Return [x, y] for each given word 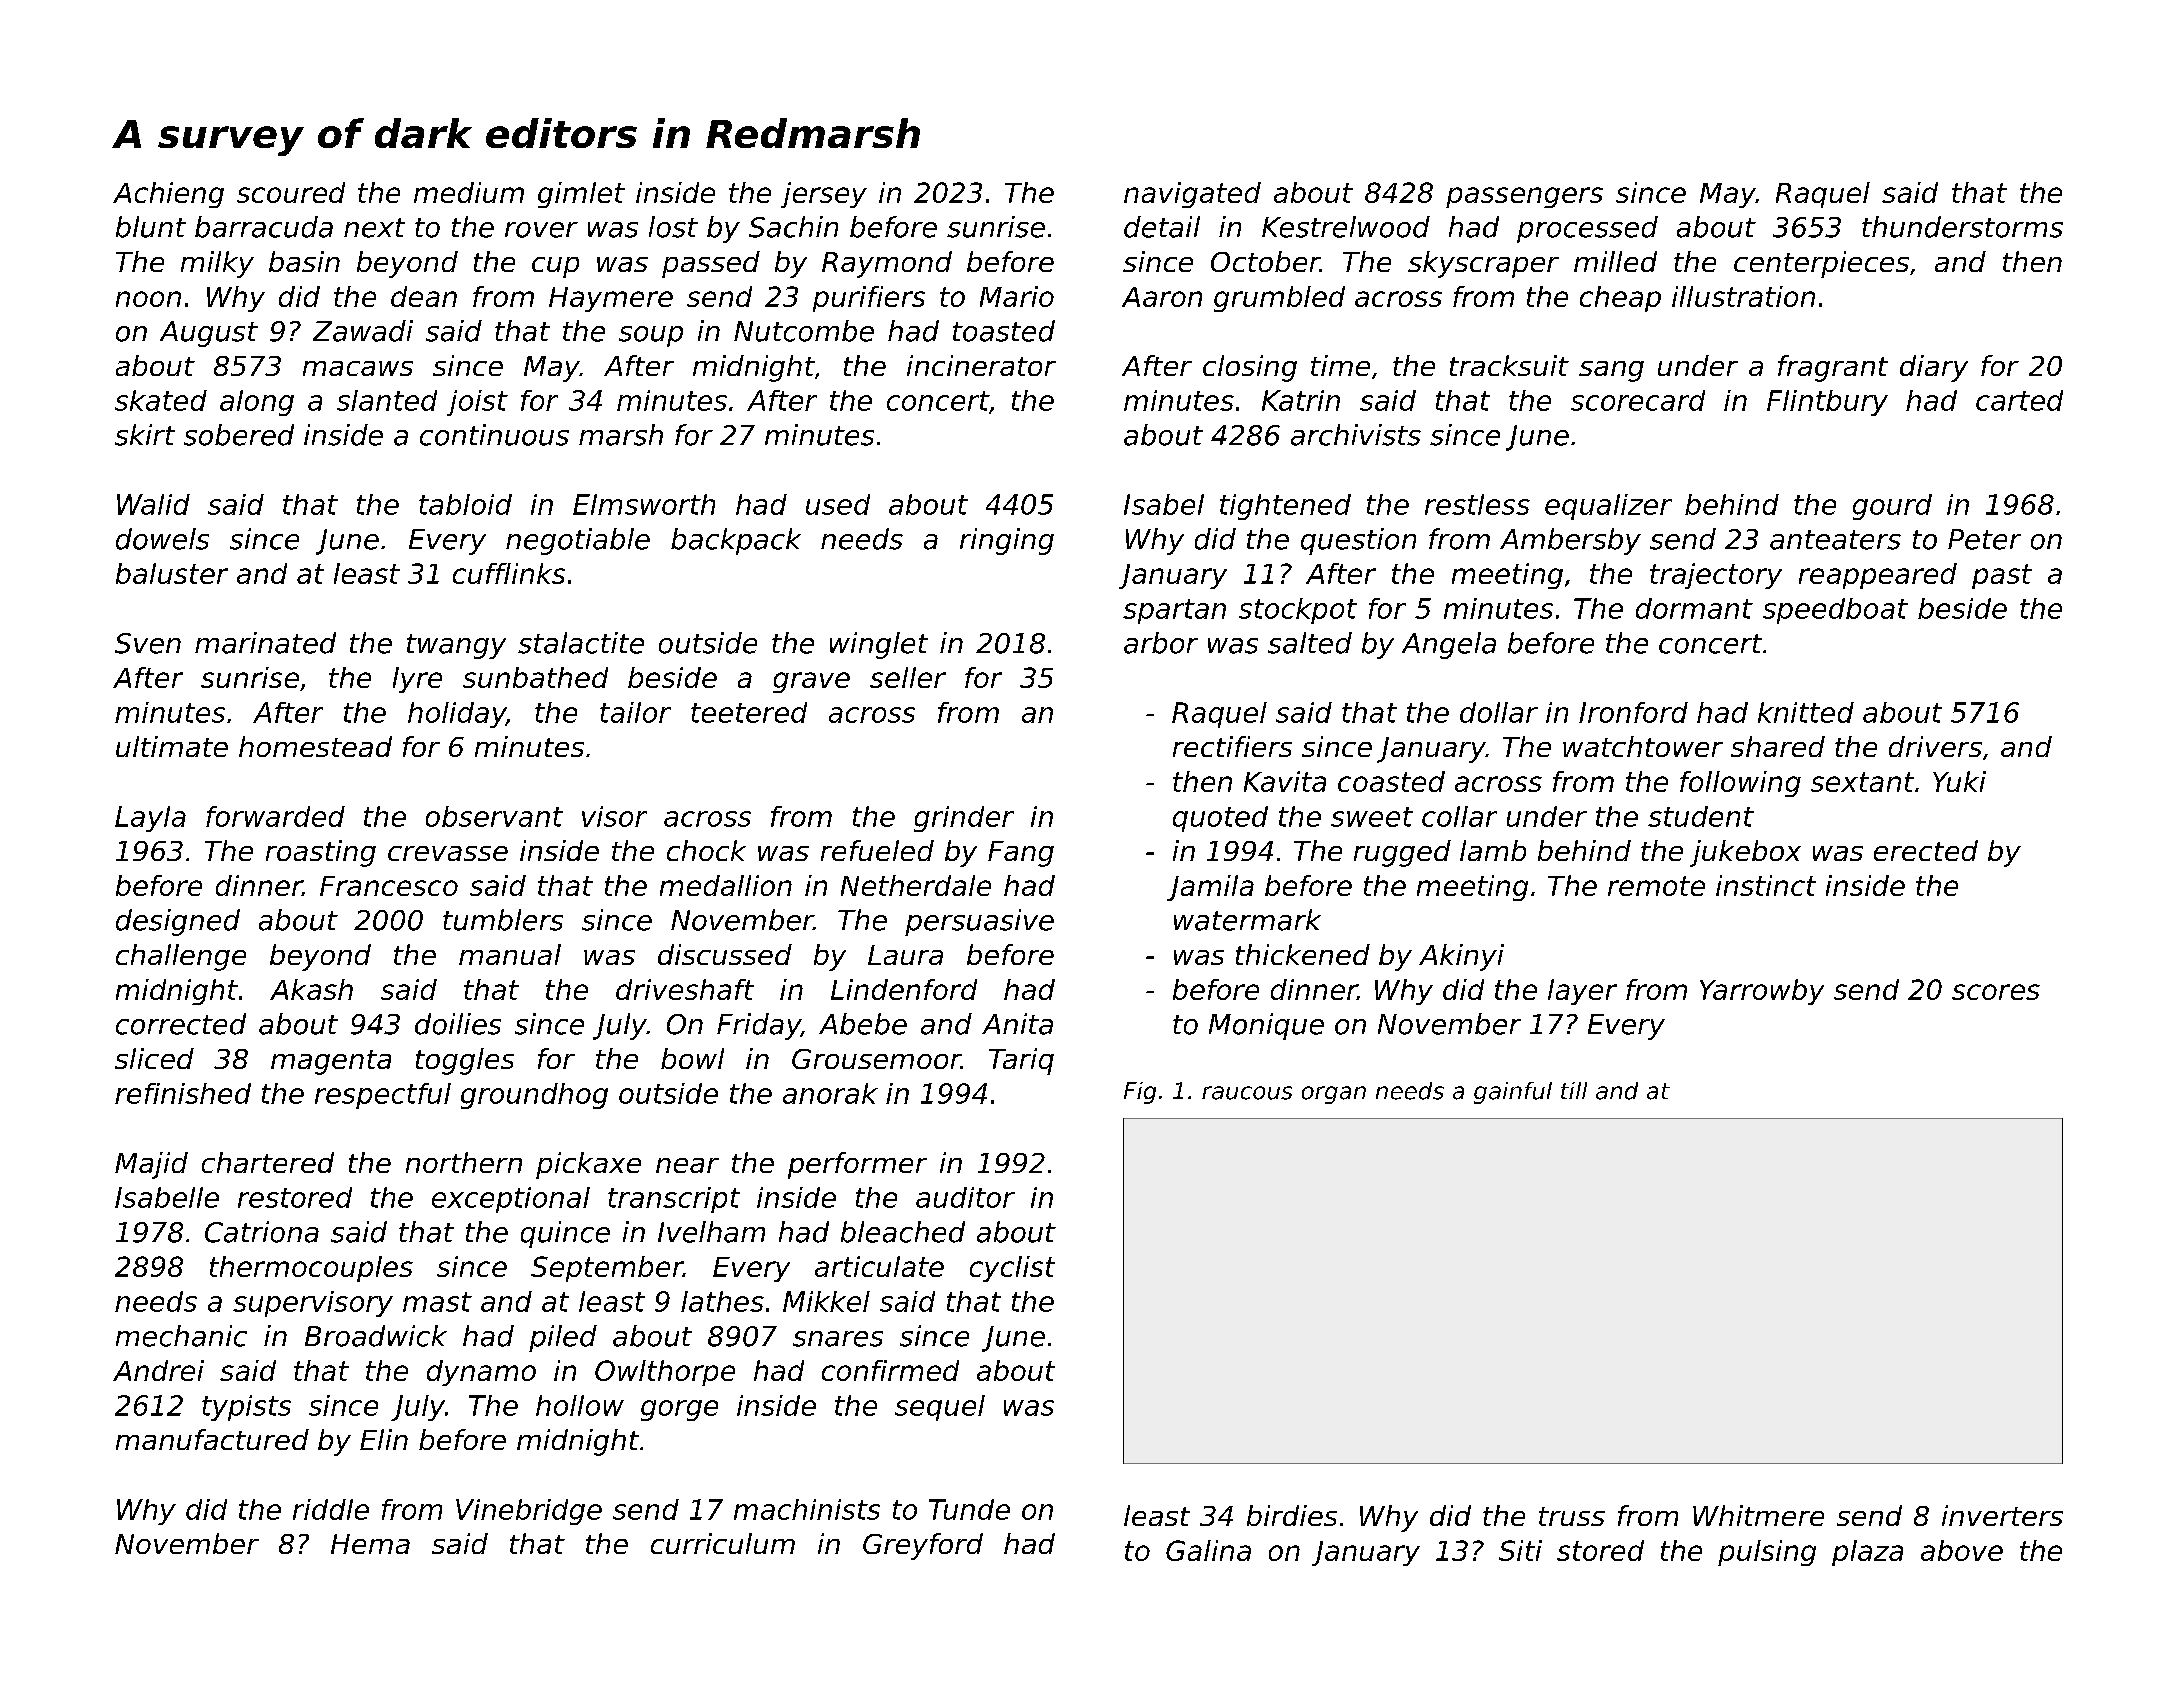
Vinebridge [529, 1512]
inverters [2002, 1515]
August [209, 334]
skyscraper [1483, 264]
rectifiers [1232, 746]
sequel [940, 1408]
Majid [151, 1165]
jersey [824, 195]
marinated [265, 643]
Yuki [1959, 781]
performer [857, 1165]
